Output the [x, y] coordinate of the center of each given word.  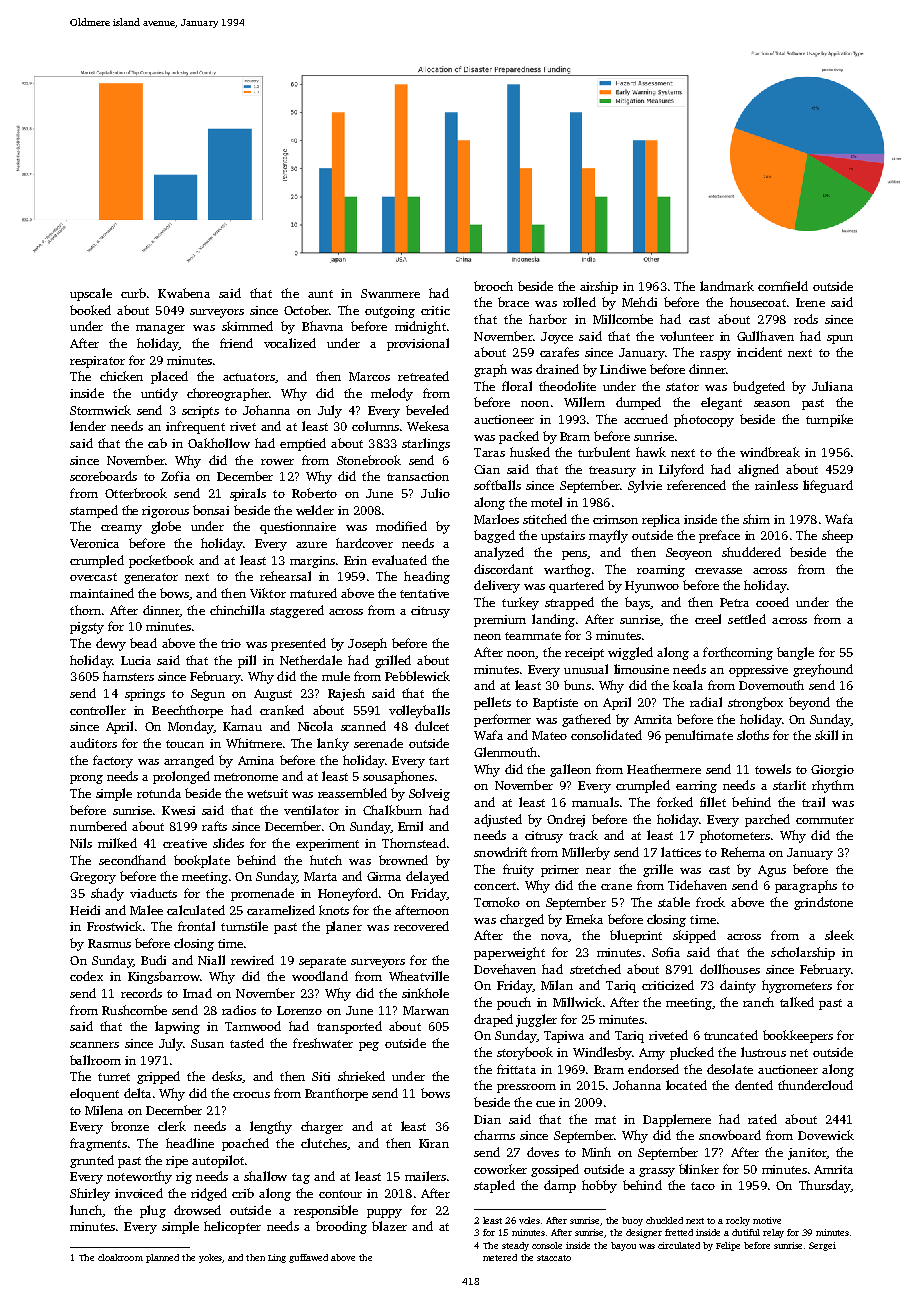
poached [245, 1144]
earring [696, 787]
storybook [525, 1053]
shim [756, 519]
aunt [320, 294]
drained [557, 369]
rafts [214, 826]
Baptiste [555, 704]
